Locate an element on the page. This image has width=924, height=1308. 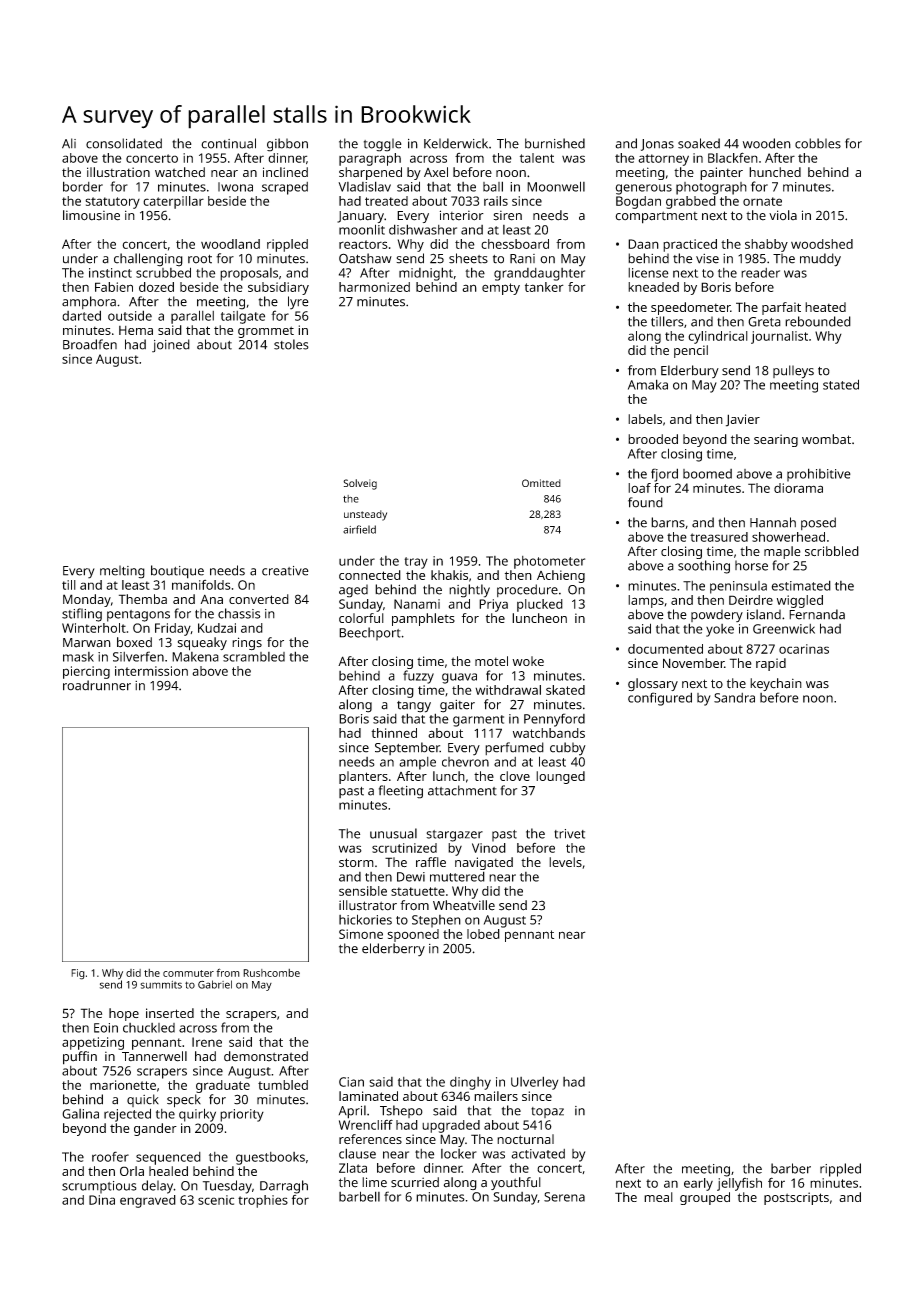
sheets is located at coordinates (468, 258).
